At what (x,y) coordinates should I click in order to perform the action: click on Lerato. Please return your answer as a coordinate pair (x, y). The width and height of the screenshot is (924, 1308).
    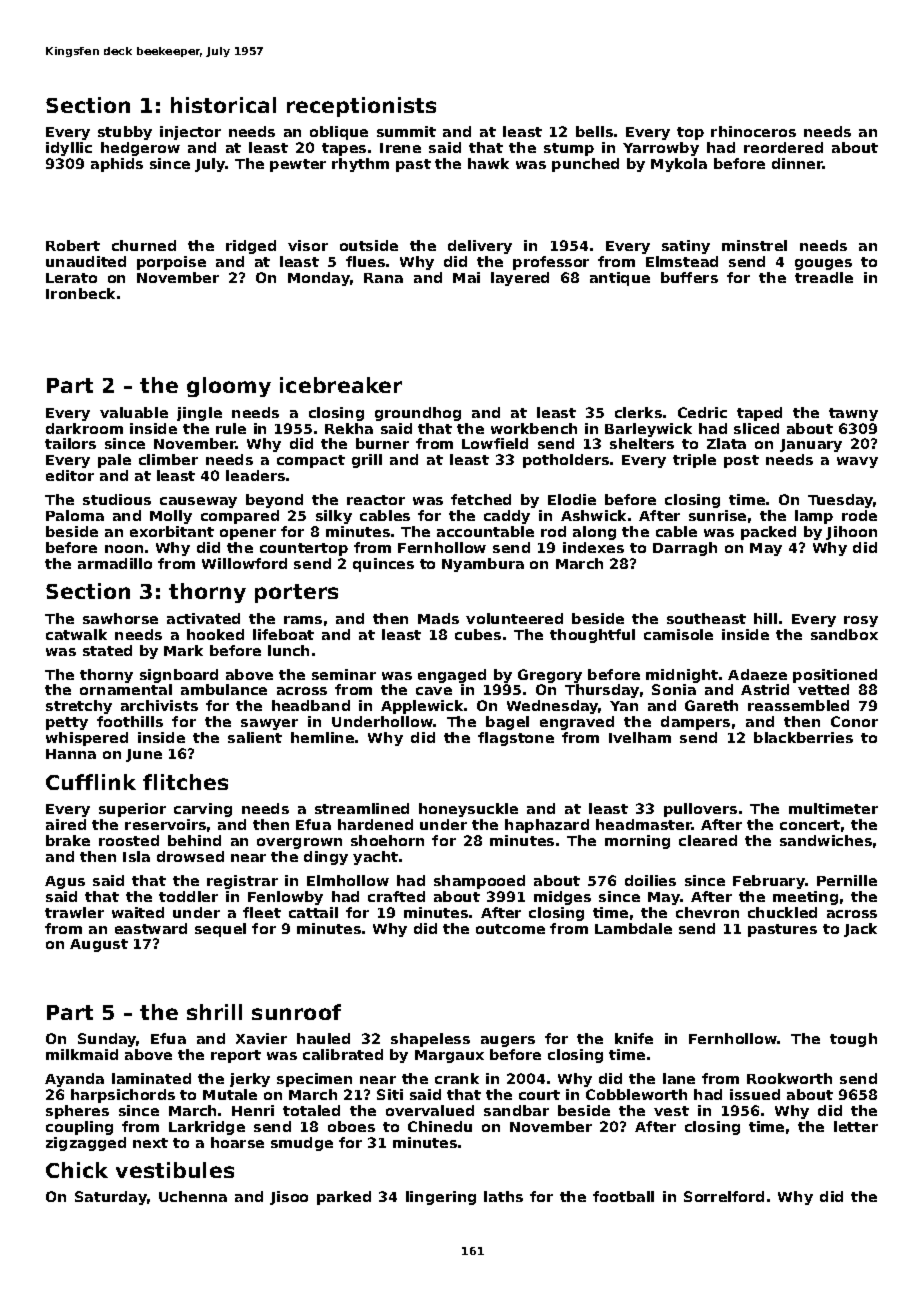
    Looking at the image, I should click on (71, 278).
